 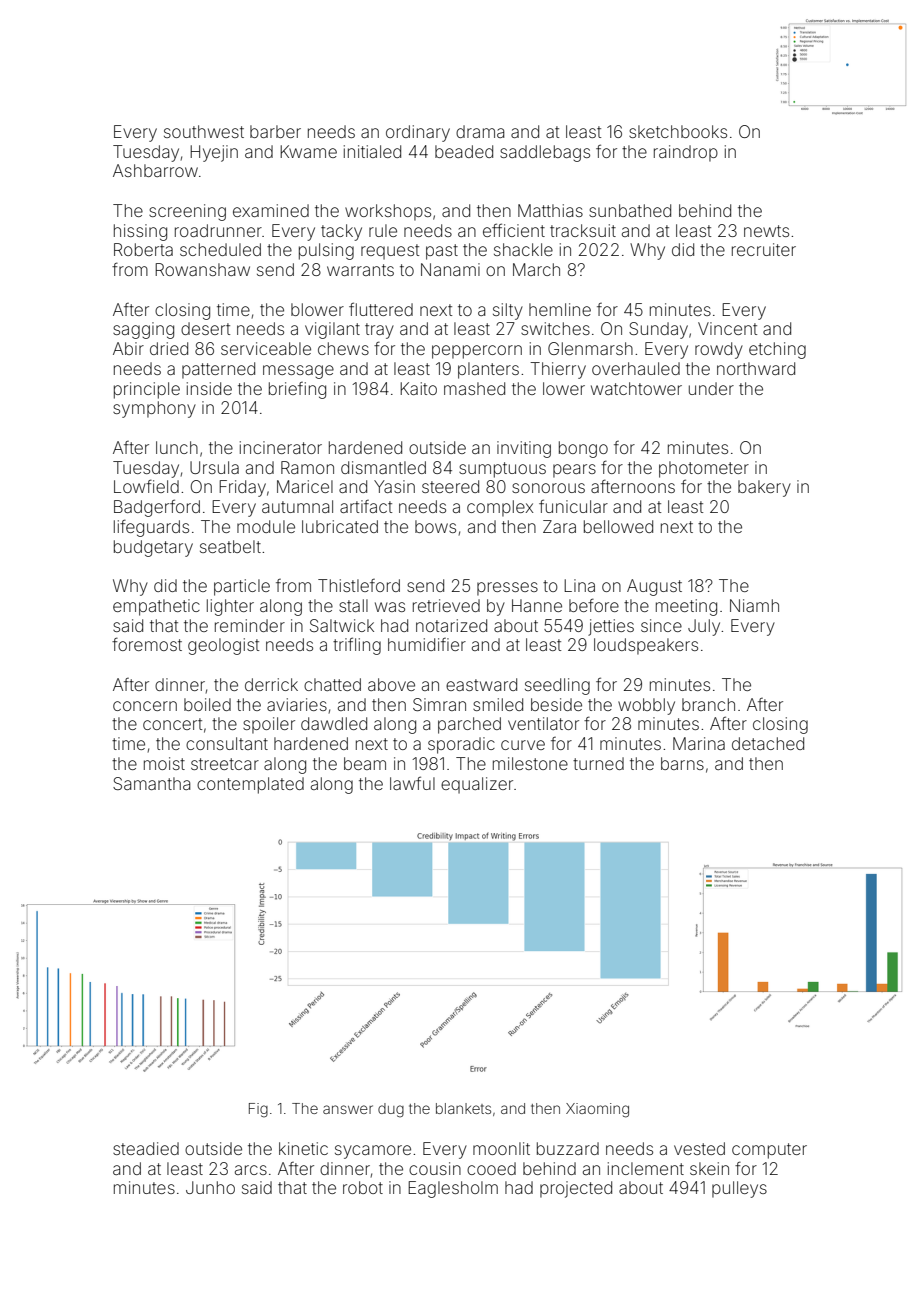 What do you see at coordinates (576, 1189) in the screenshot?
I see `projected` at bounding box center [576, 1189].
